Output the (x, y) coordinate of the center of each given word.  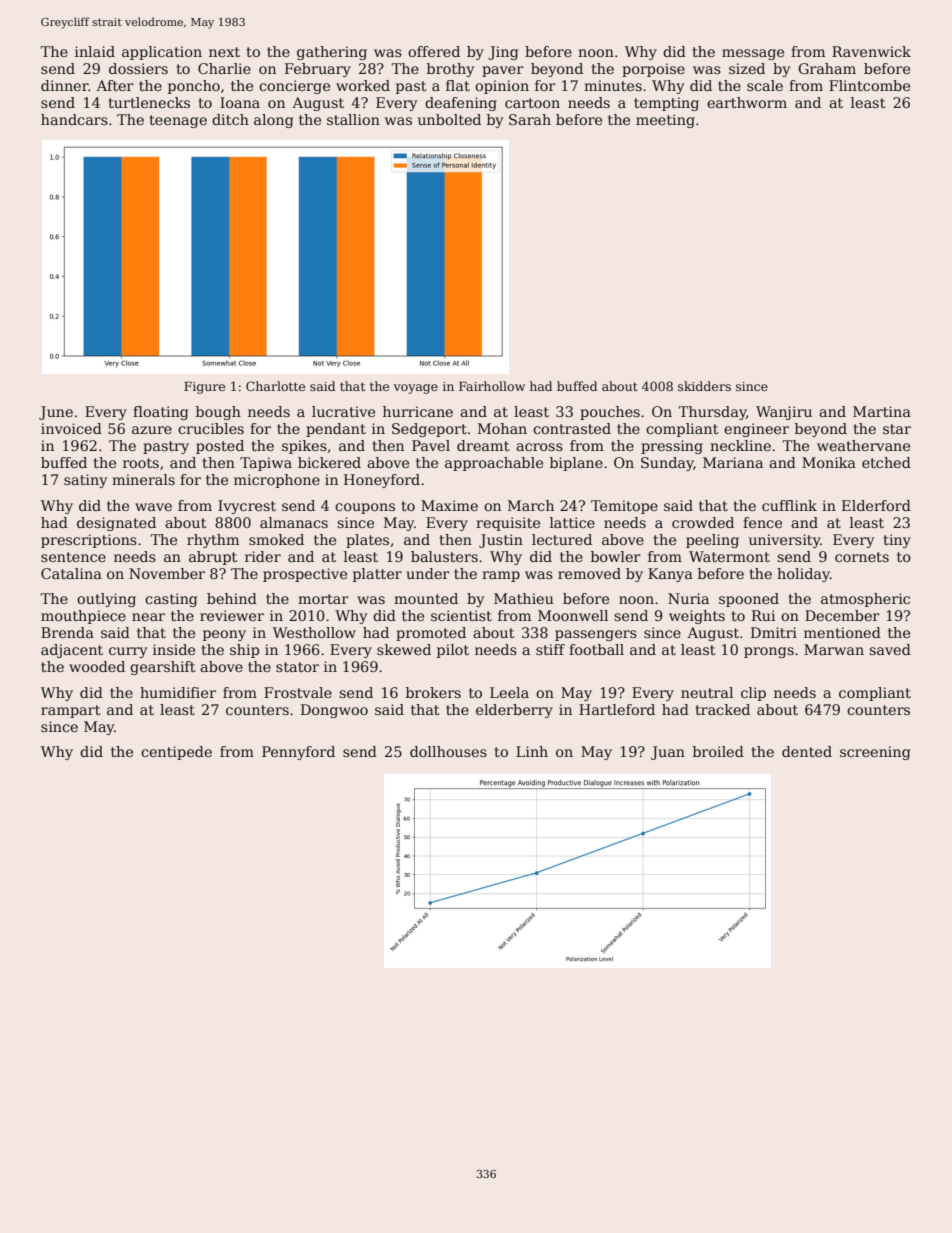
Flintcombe (869, 85)
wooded (97, 666)
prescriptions (89, 541)
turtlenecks (149, 102)
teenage (178, 121)
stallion (353, 119)
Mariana (733, 462)
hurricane (418, 411)
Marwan (834, 649)
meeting (665, 121)
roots (141, 463)
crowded (703, 522)
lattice (572, 522)
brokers (433, 692)
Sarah (530, 119)
